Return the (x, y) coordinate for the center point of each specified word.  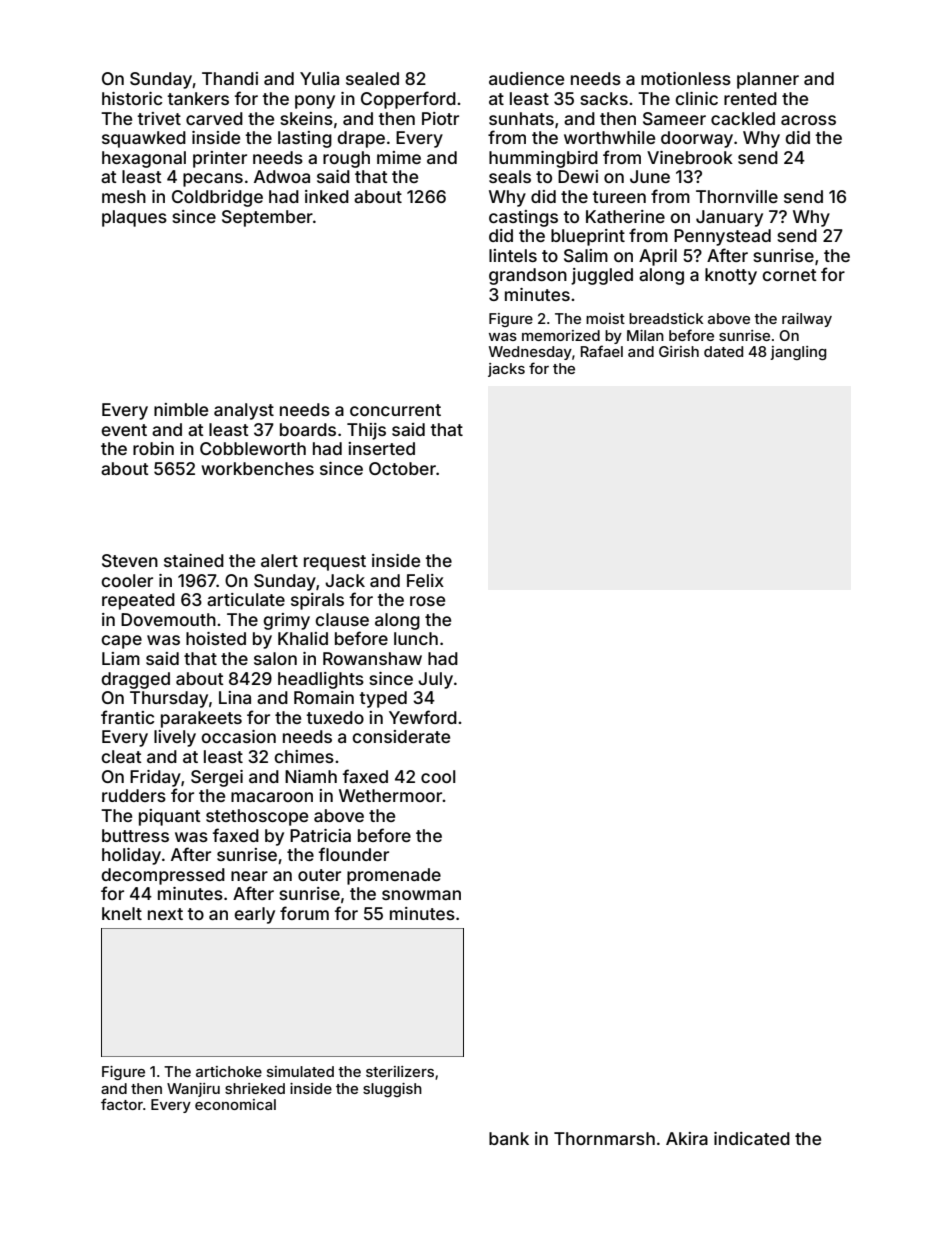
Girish (679, 351)
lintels (513, 255)
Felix (425, 580)
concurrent (395, 410)
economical (235, 1104)
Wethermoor (391, 795)
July (435, 680)
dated (723, 351)
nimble (181, 409)
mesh (124, 196)
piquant (170, 817)
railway (807, 320)
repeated (138, 601)
